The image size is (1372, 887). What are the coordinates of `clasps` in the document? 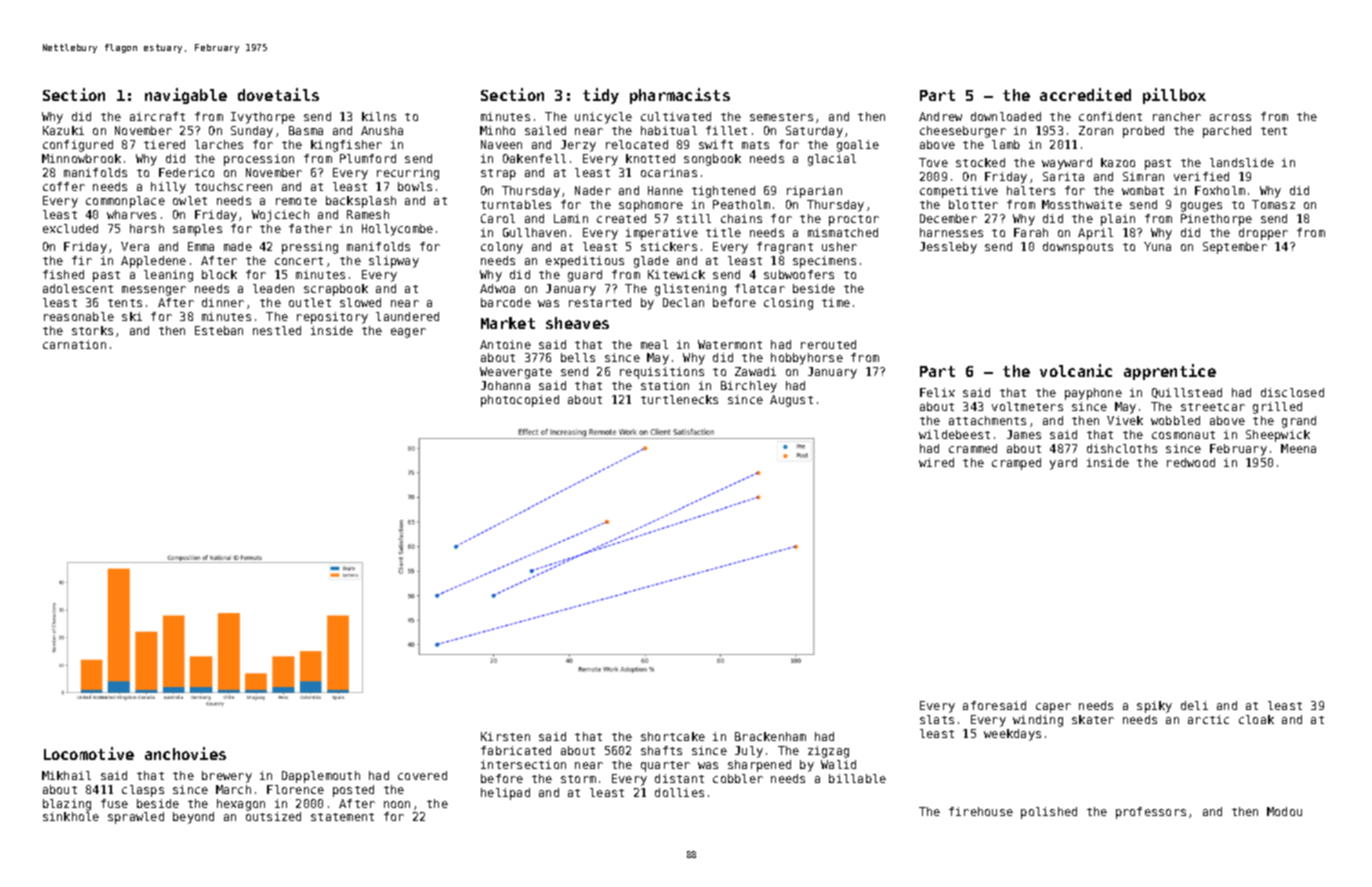 It's located at (143, 791).
